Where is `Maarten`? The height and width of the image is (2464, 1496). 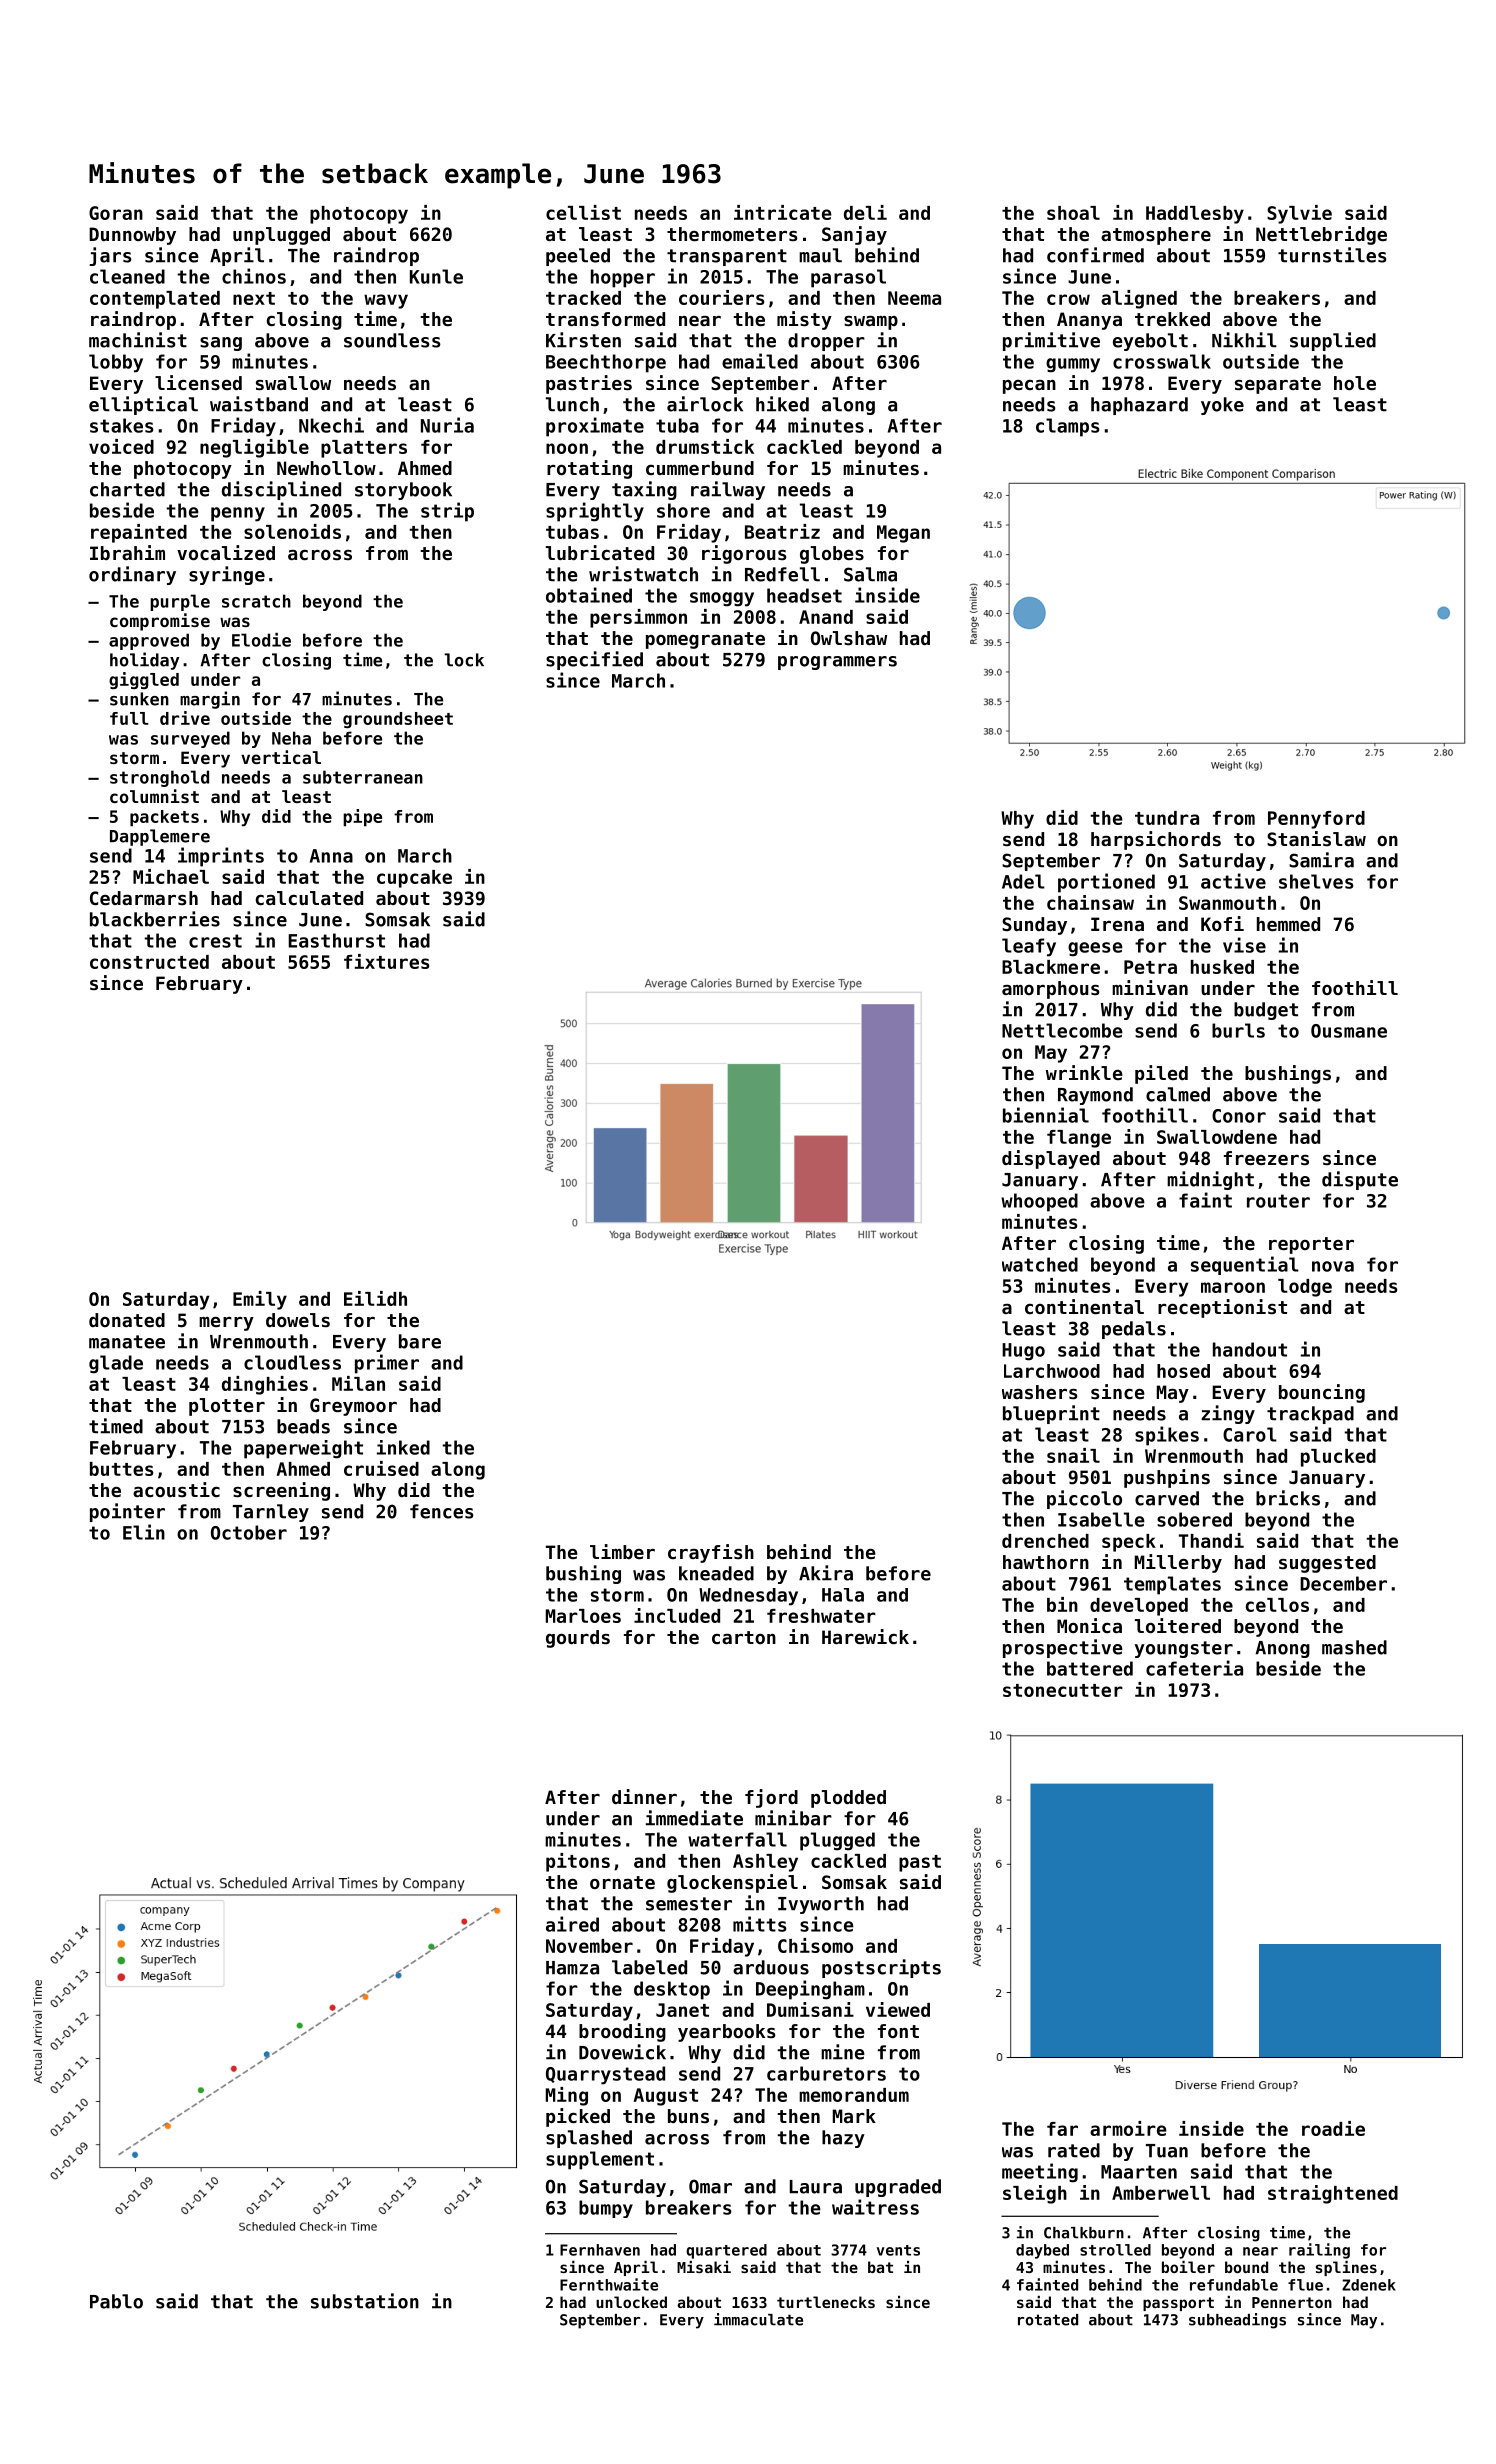 Maarten is located at coordinates (1139, 2172).
